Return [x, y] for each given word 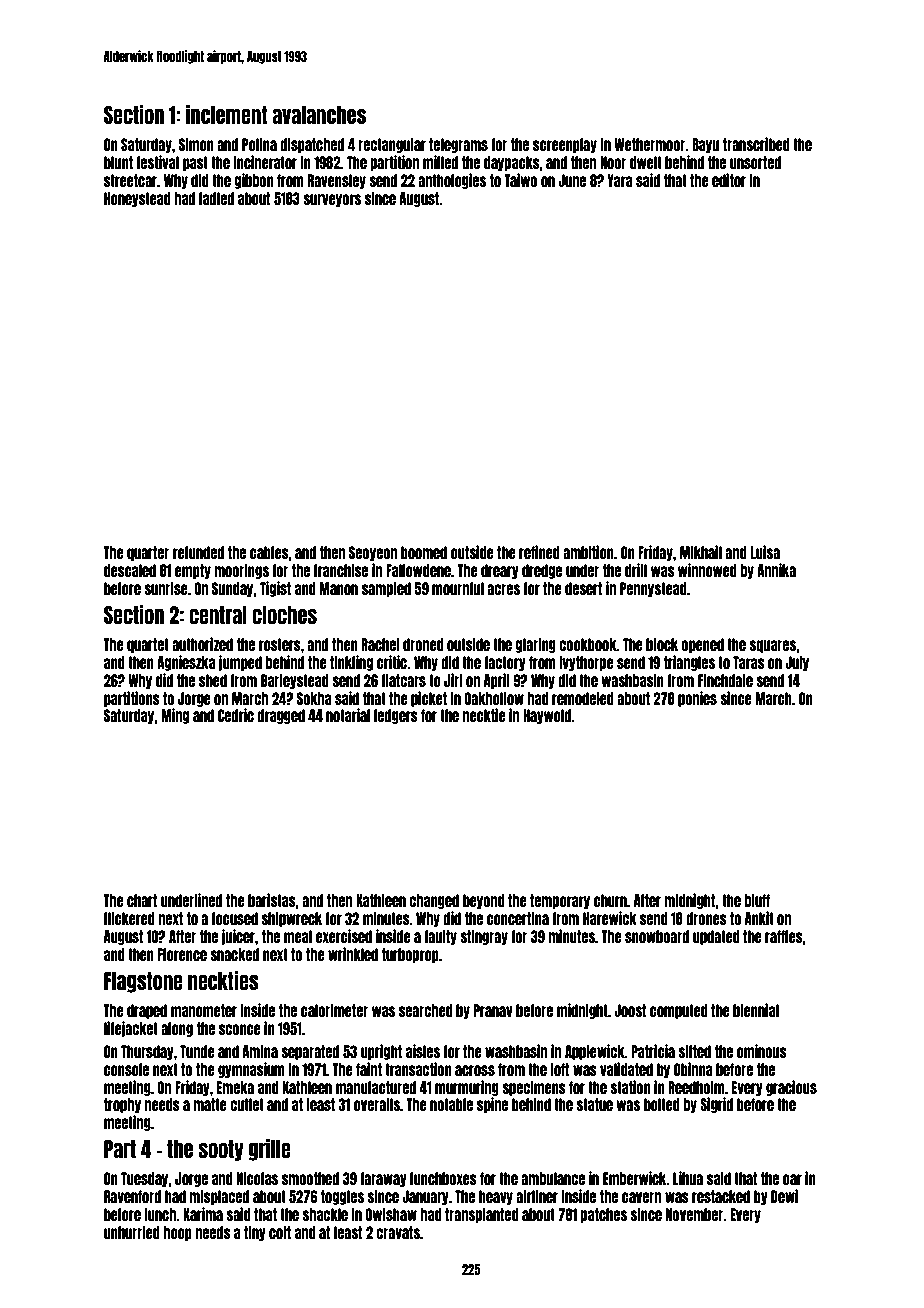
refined [539, 552]
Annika [776, 570]
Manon [338, 588]
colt [280, 1232]
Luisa [765, 552]
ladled [216, 198]
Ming [175, 716]
